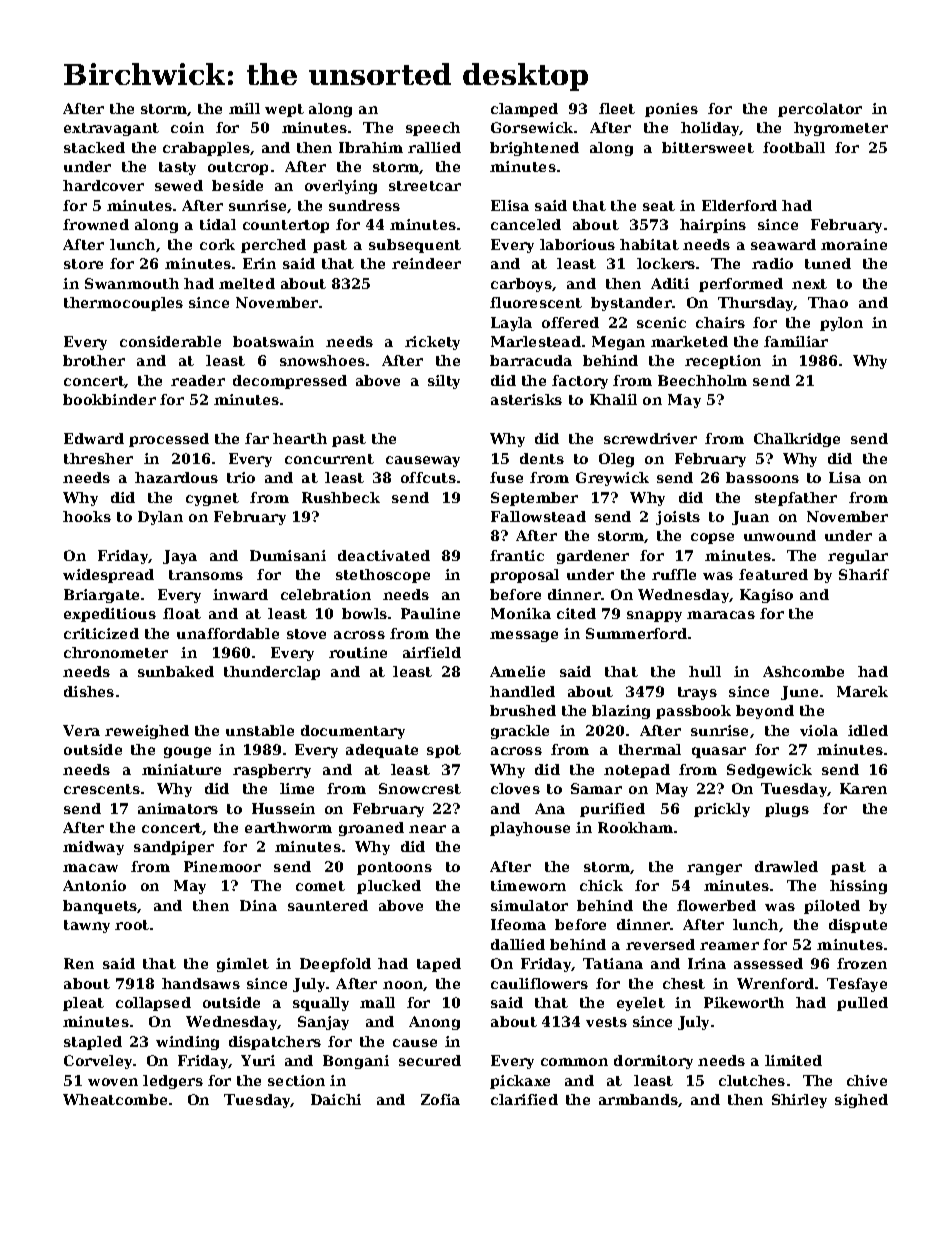  What do you see at coordinates (353, 732) in the screenshot?
I see `documentary` at bounding box center [353, 732].
